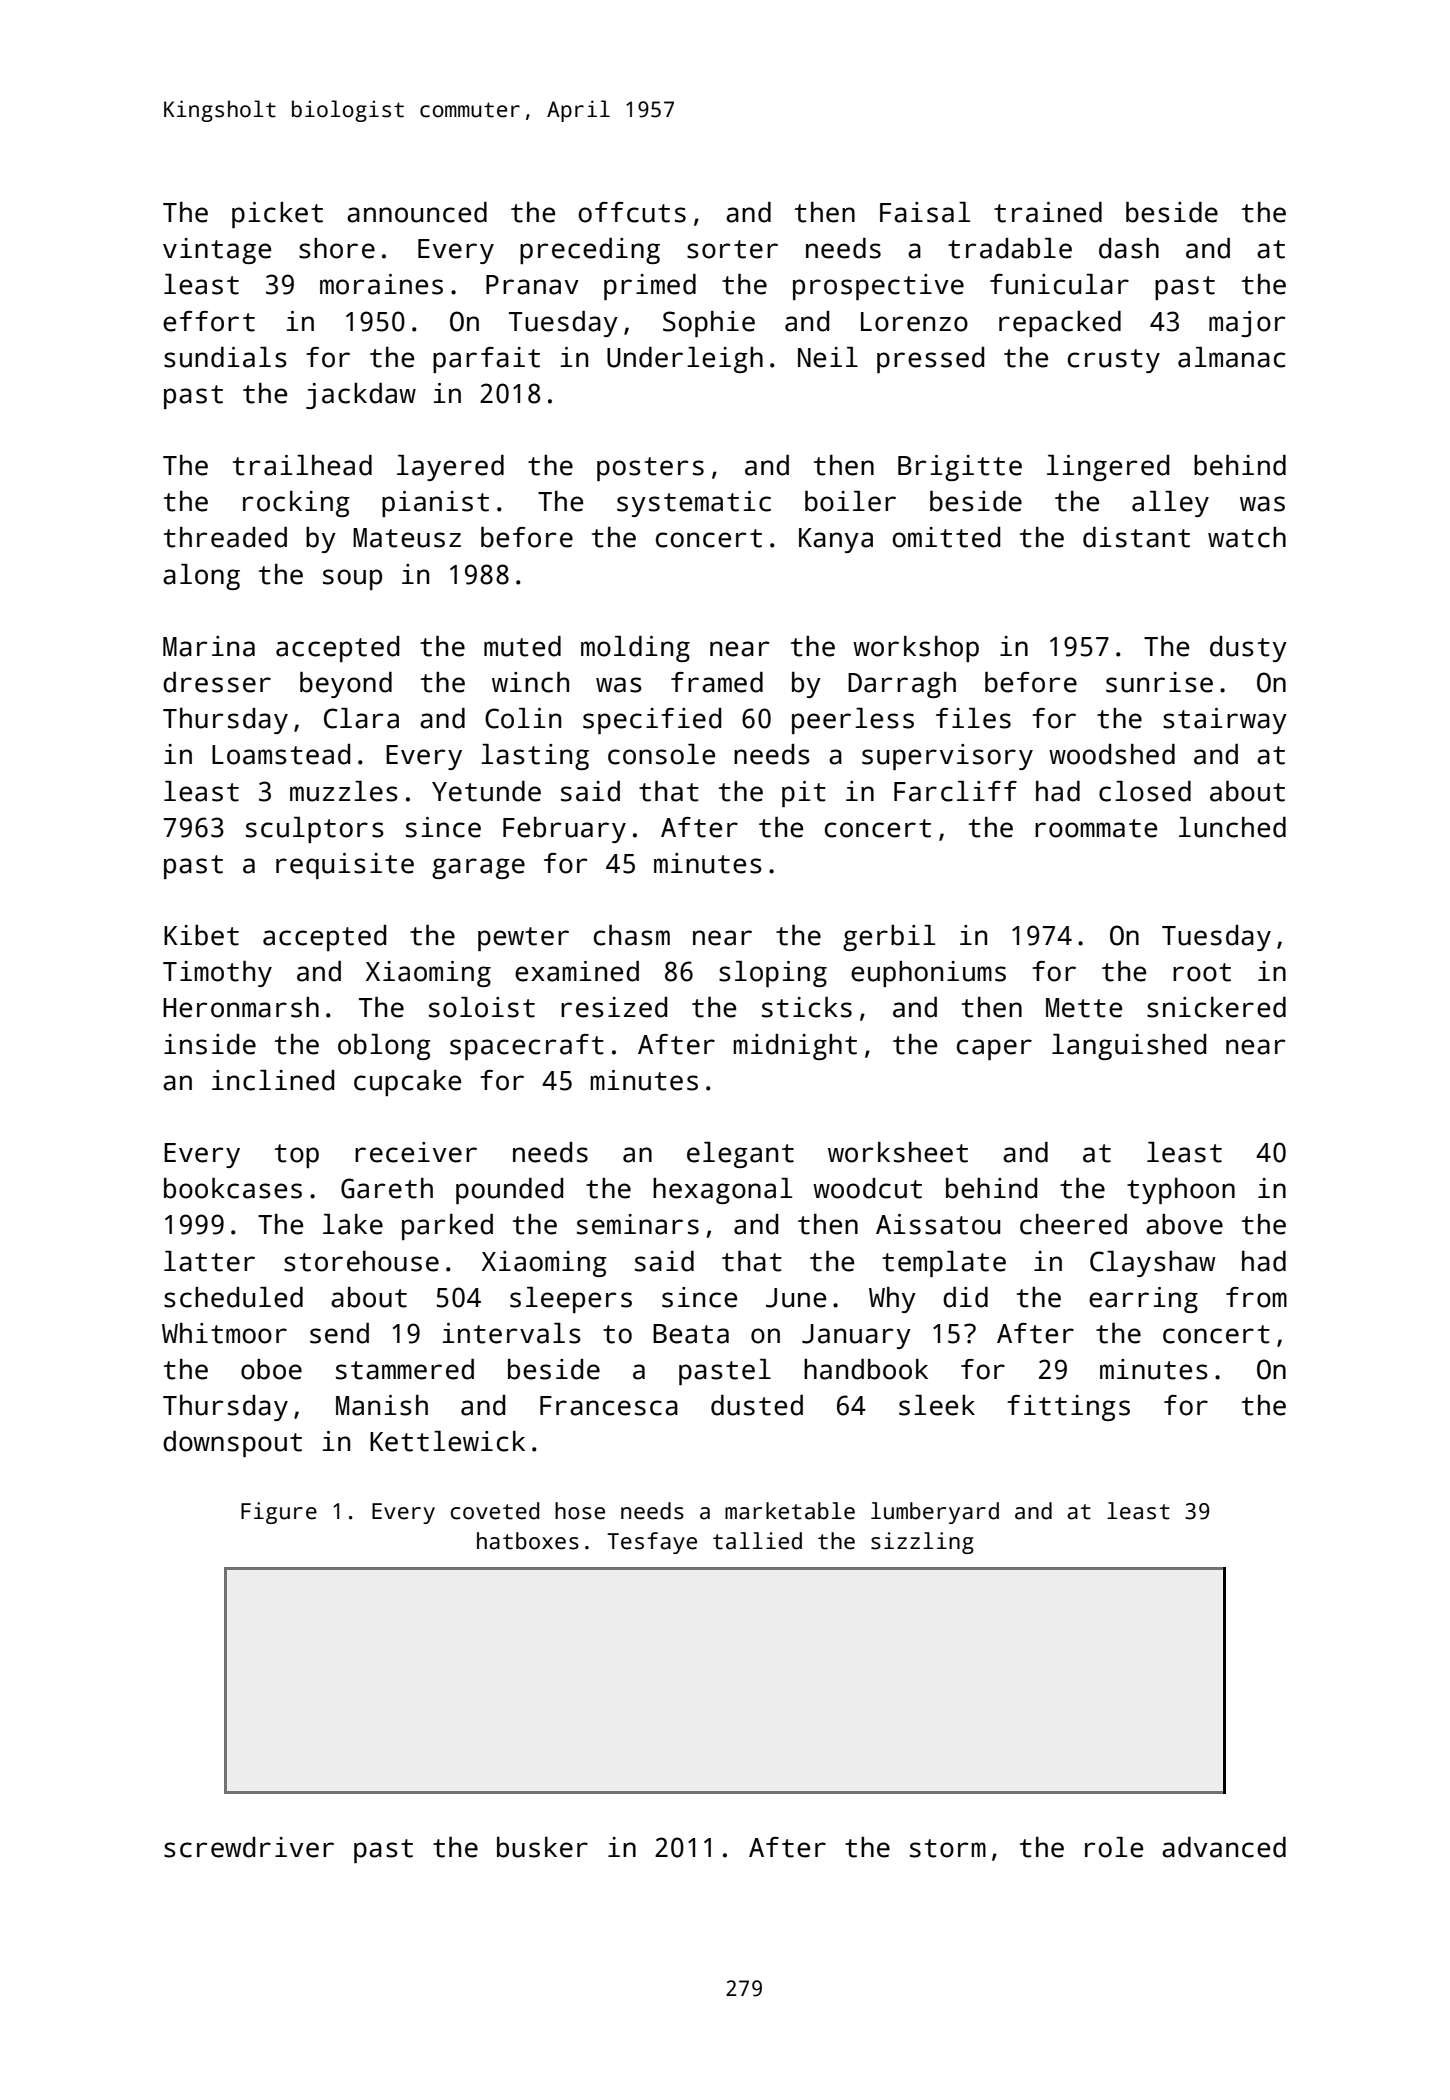 This screenshot has height=2100, width=1450. Describe the element at coordinates (352, 579) in the screenshot. I see `soup` at that location.
